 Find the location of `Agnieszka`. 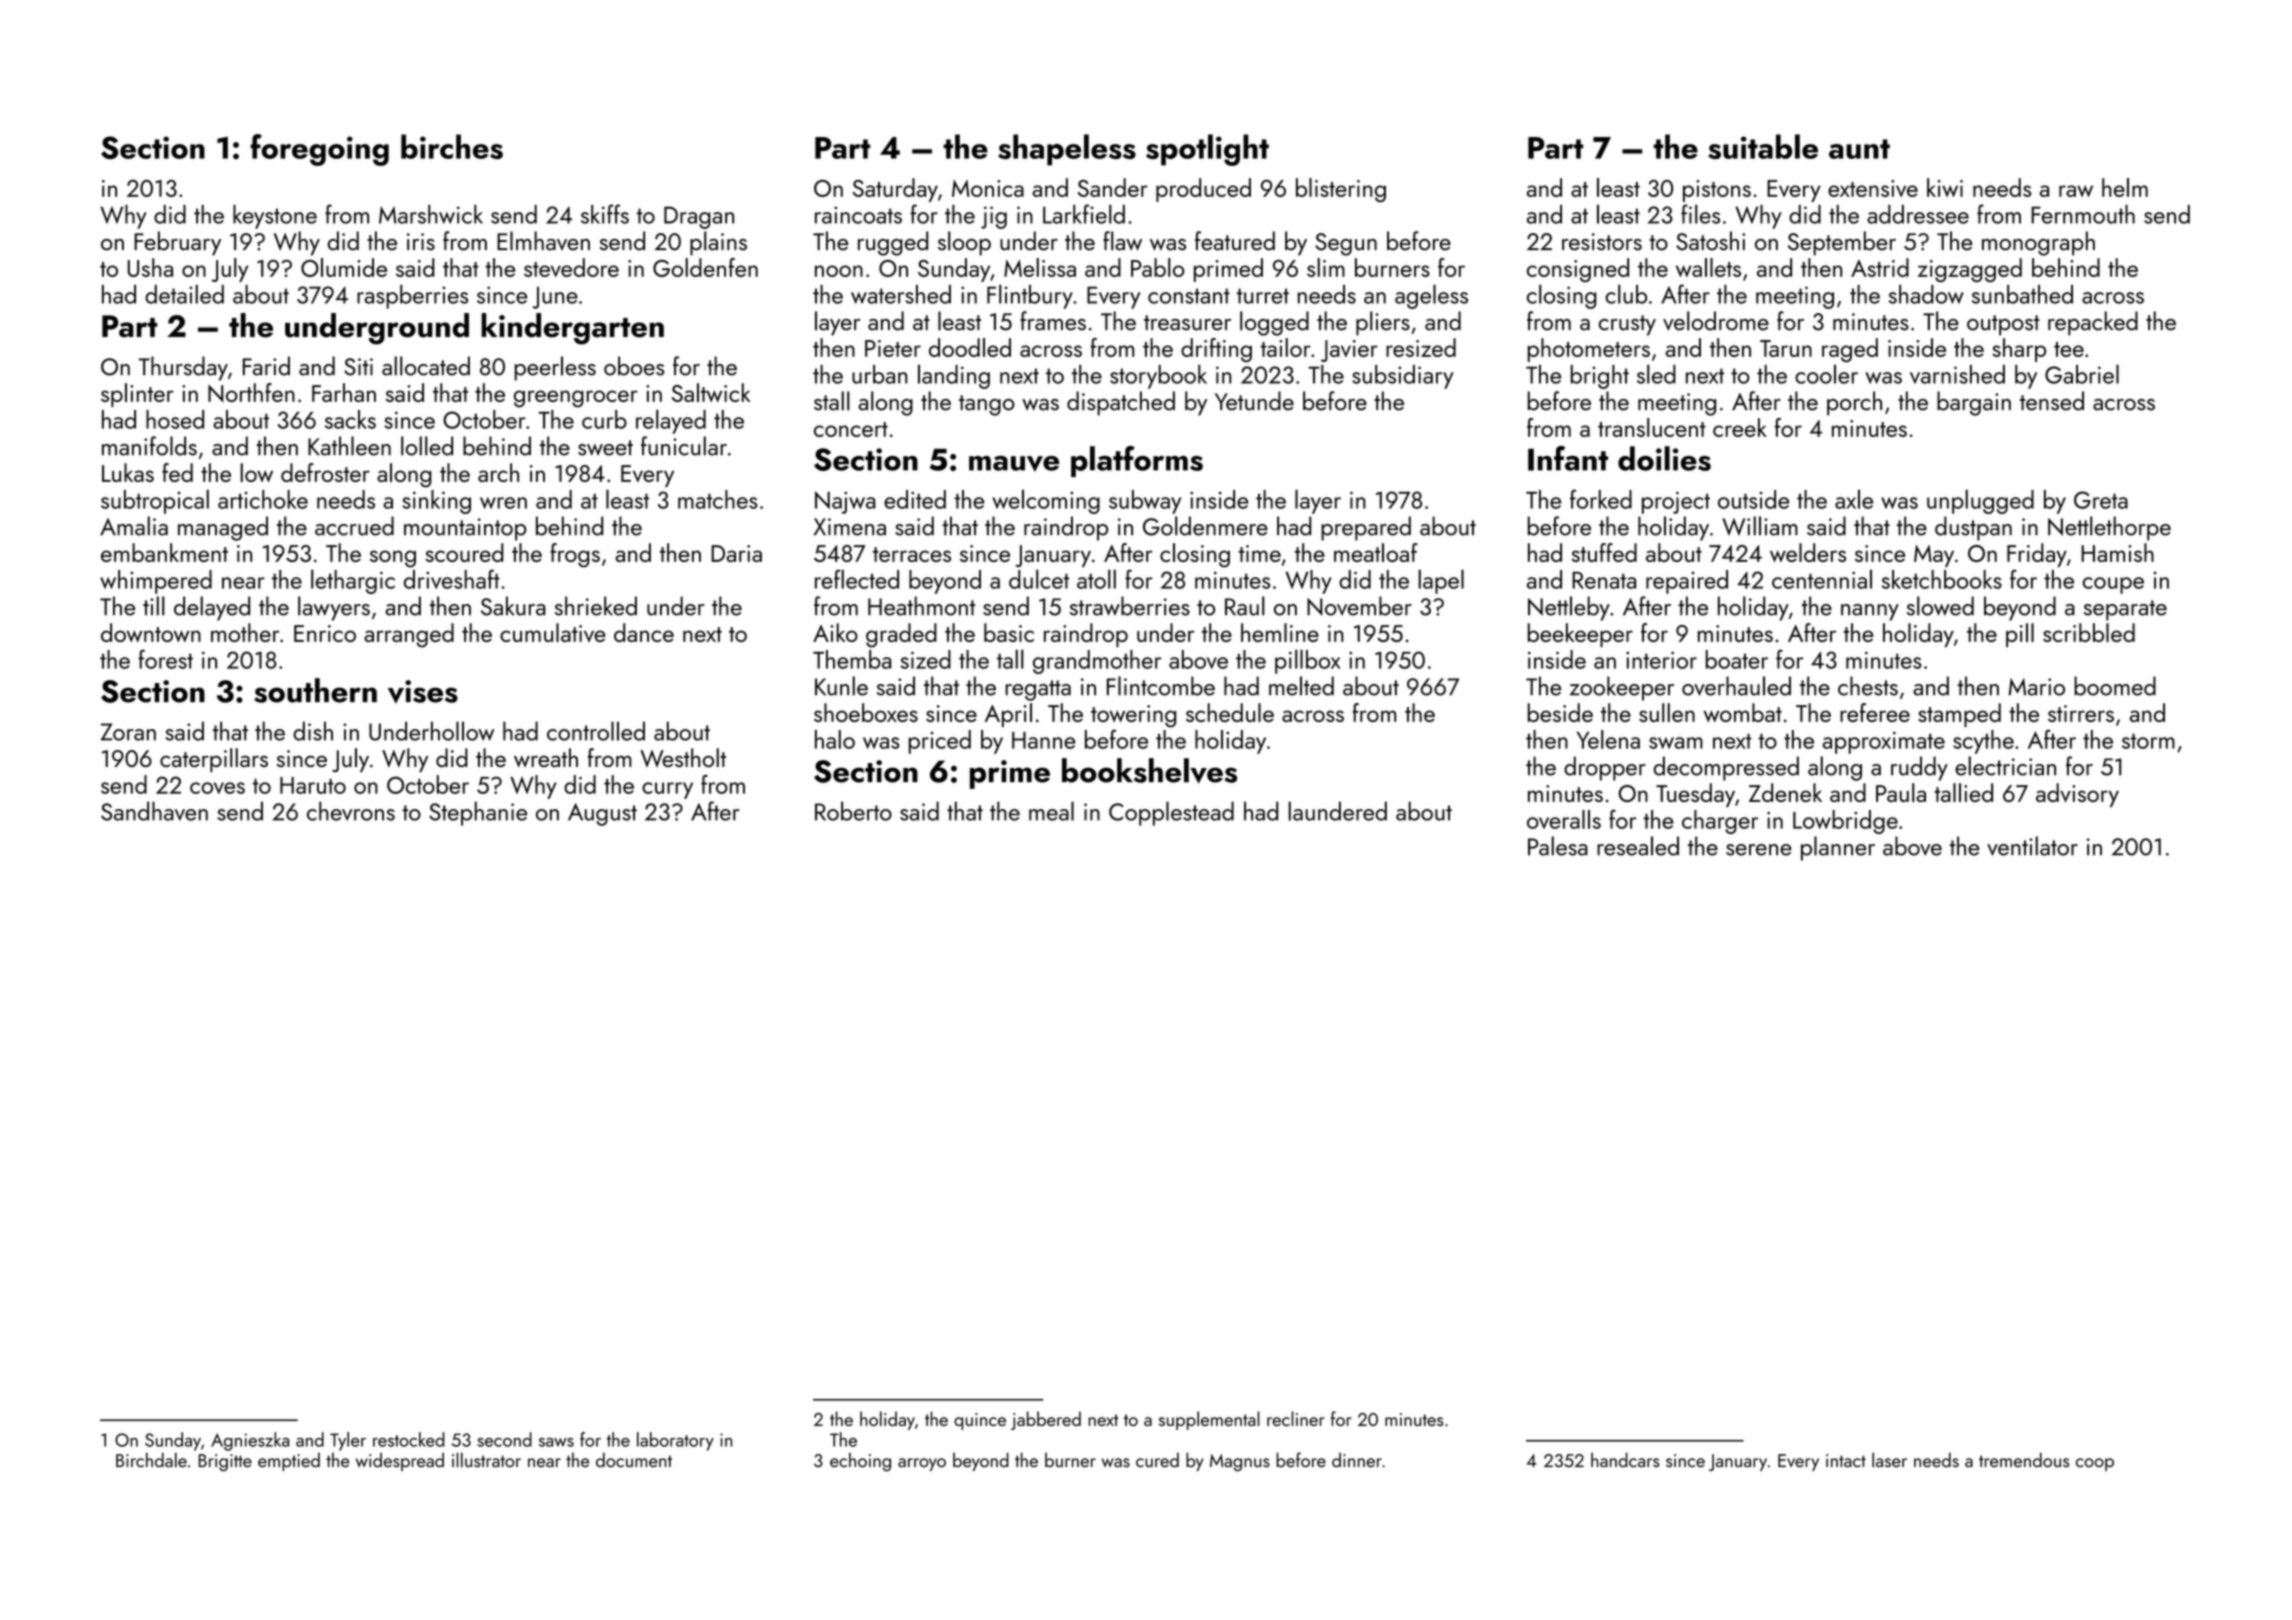

Agnieszka is located at coordinates (250, 1441).
